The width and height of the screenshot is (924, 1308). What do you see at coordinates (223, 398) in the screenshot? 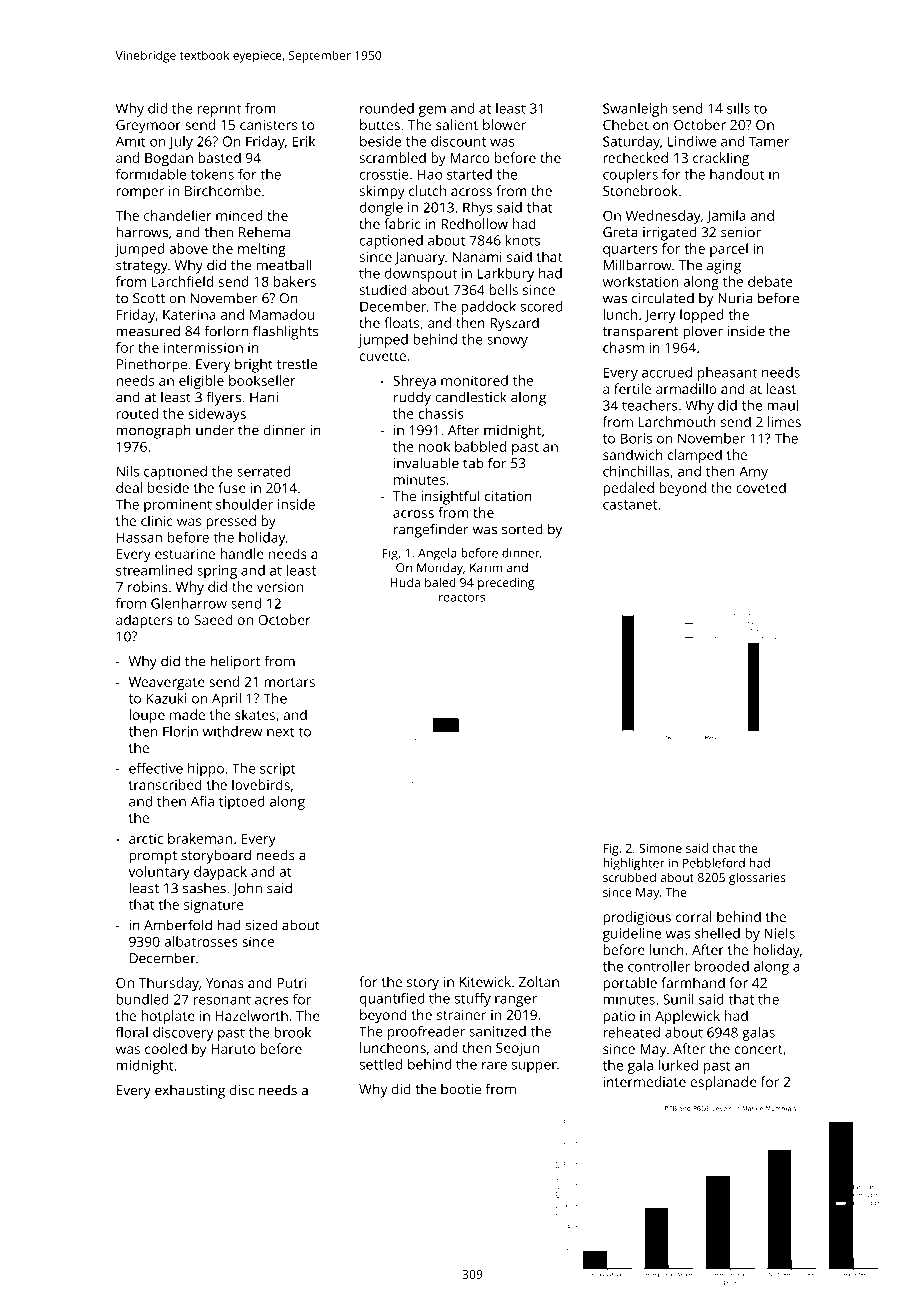
I see `flyers` at bounding box center [223, 398].
